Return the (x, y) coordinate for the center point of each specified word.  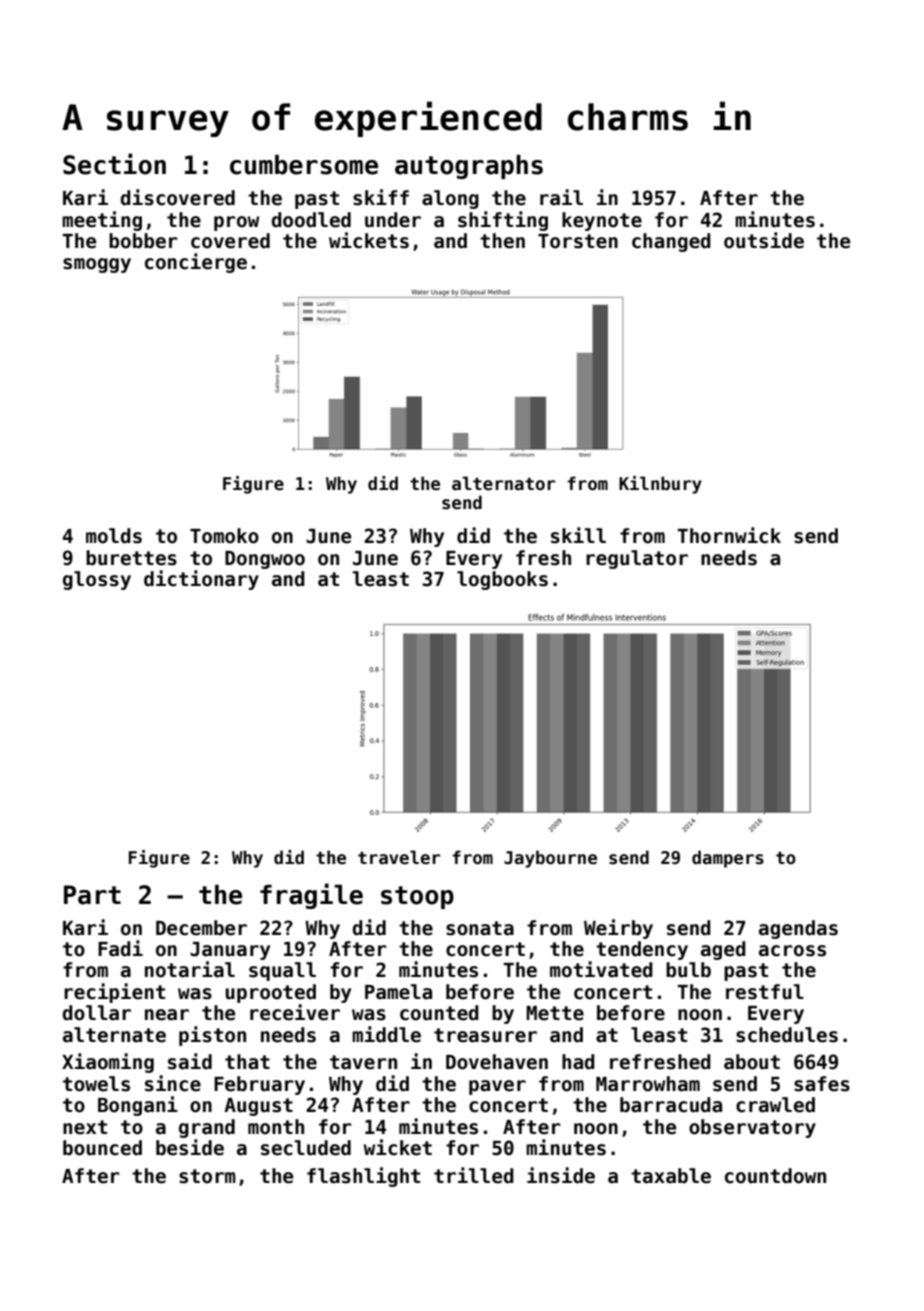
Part (92, 895)
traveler (399, 857)
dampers (728, 859)
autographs (469, 167)
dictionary (201, 580)
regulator (637, 559)
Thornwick (729, 535)
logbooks (502, 580)
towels (96, 1084)
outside (764, 240)
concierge (196, 263)
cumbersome (304, 165)
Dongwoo (265, 560)
